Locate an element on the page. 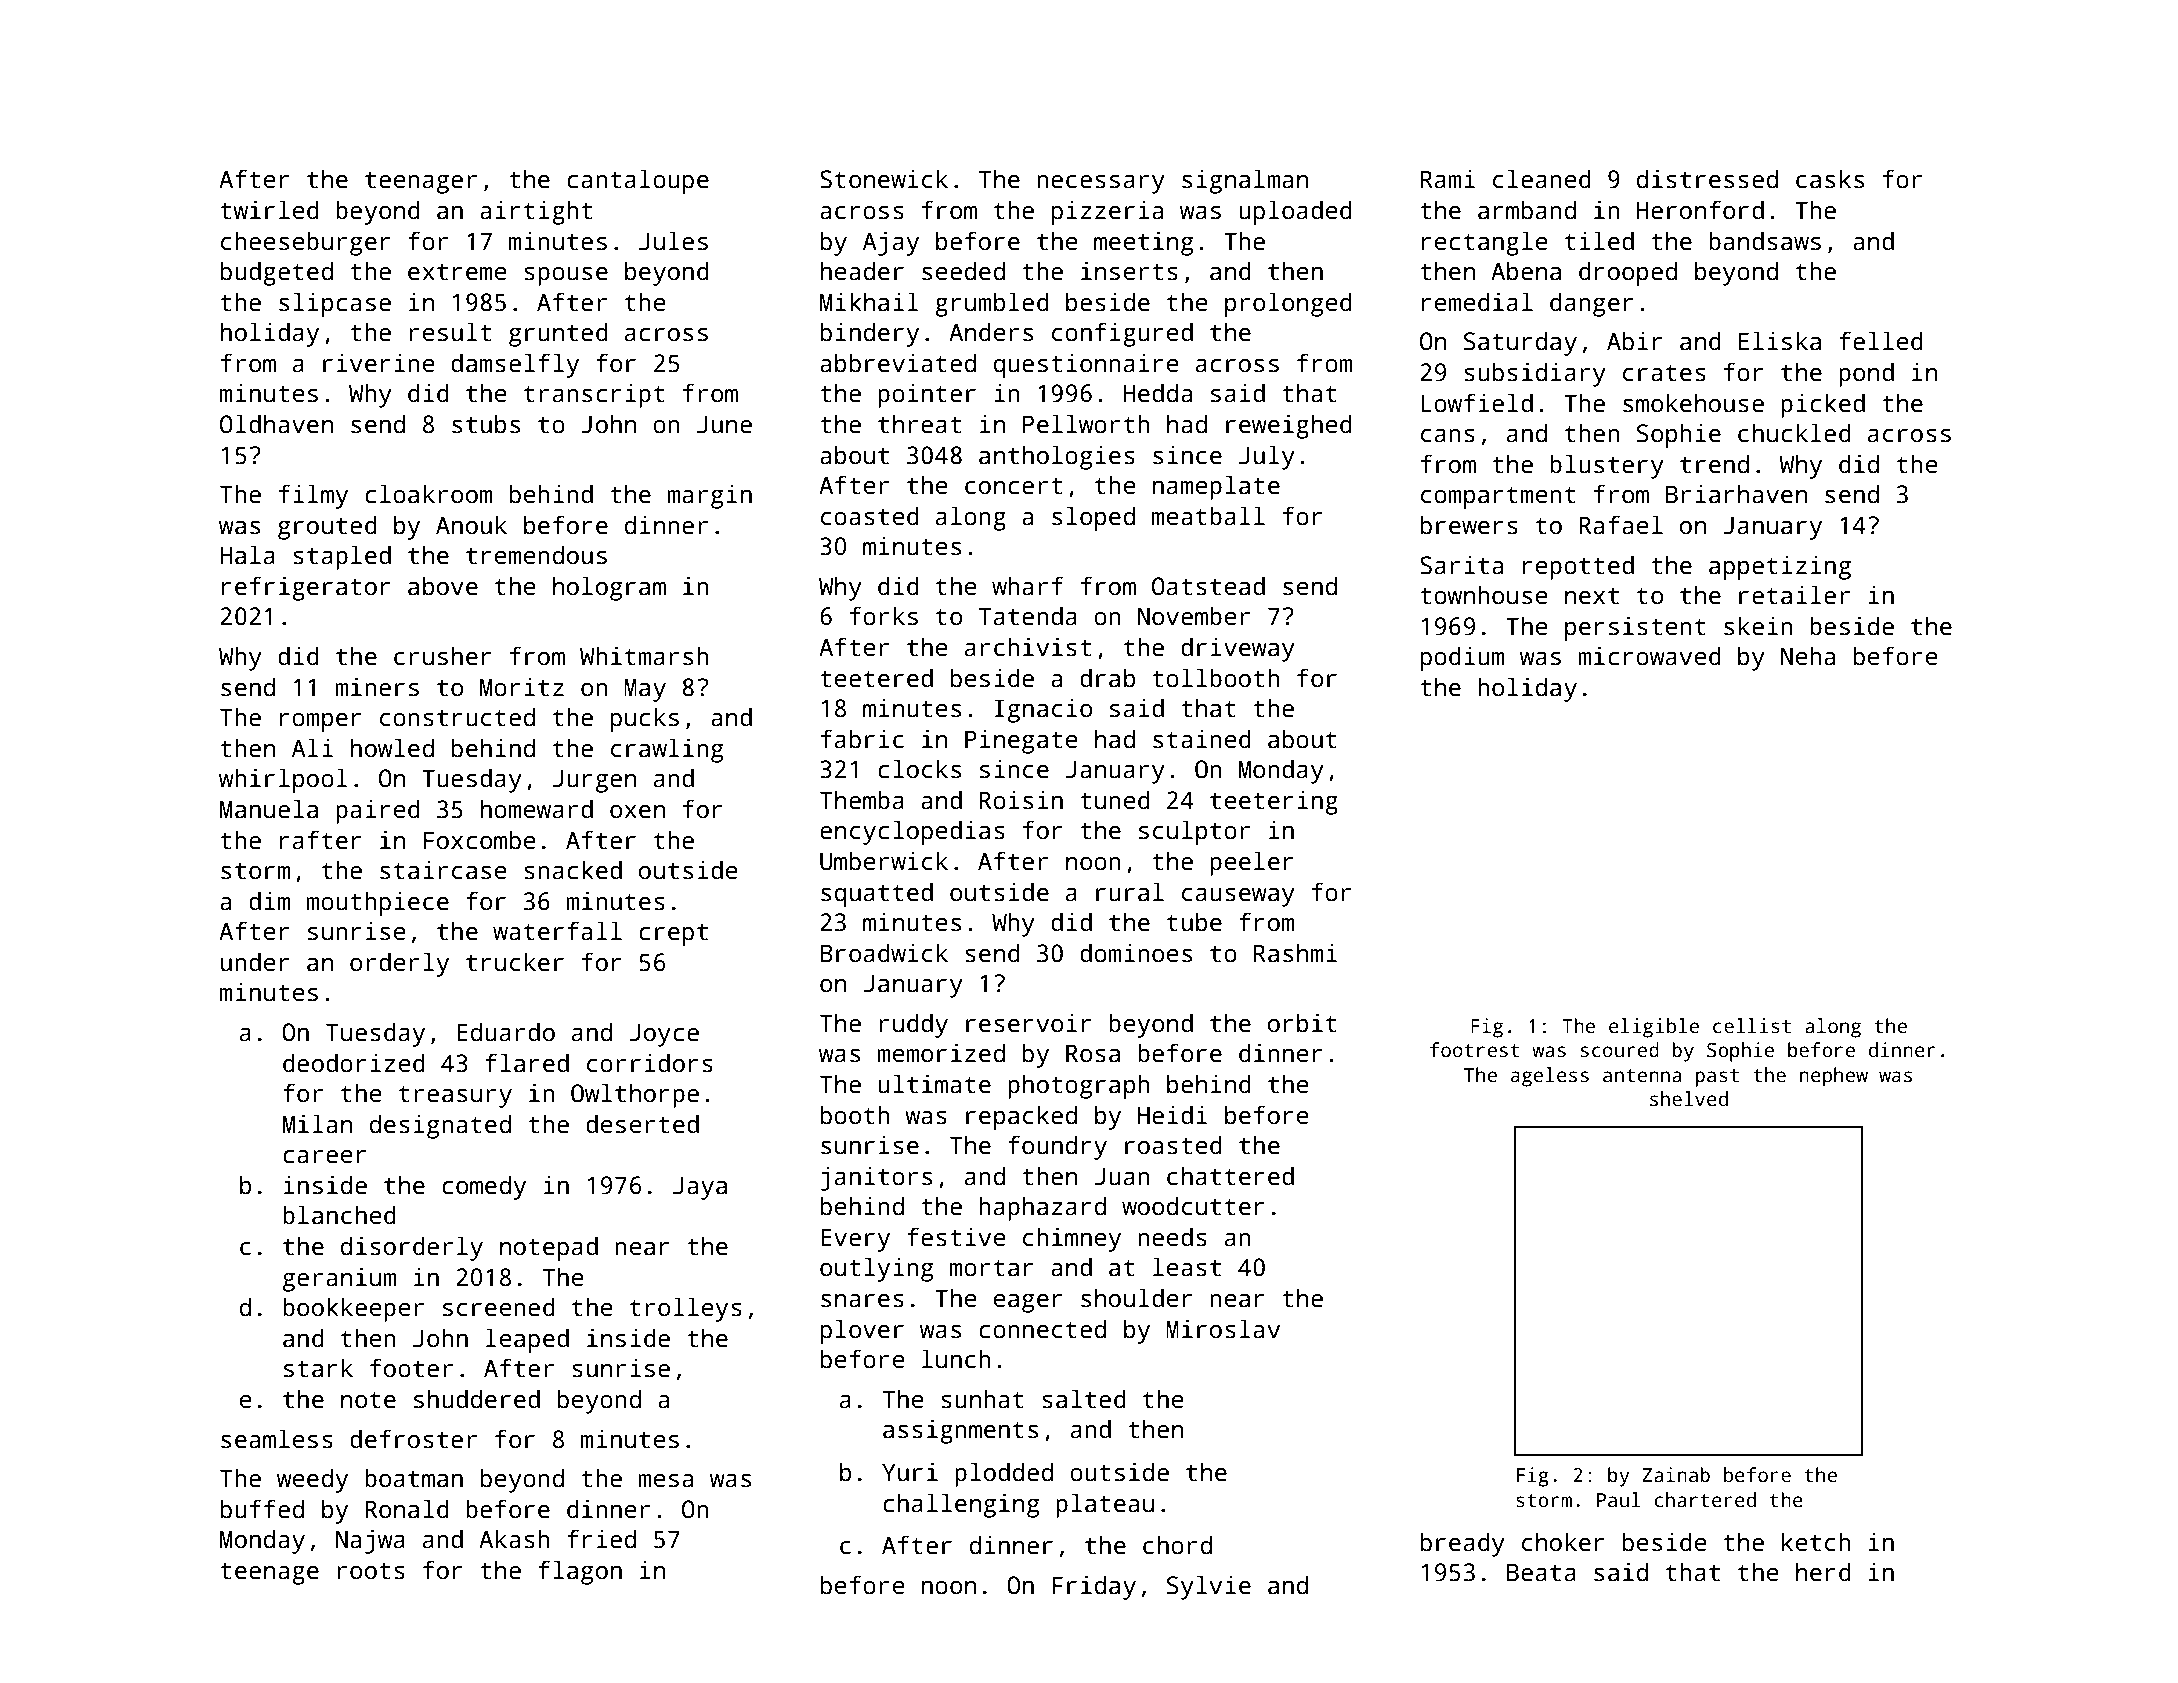  podium is located at coordinates (1463, 658).
